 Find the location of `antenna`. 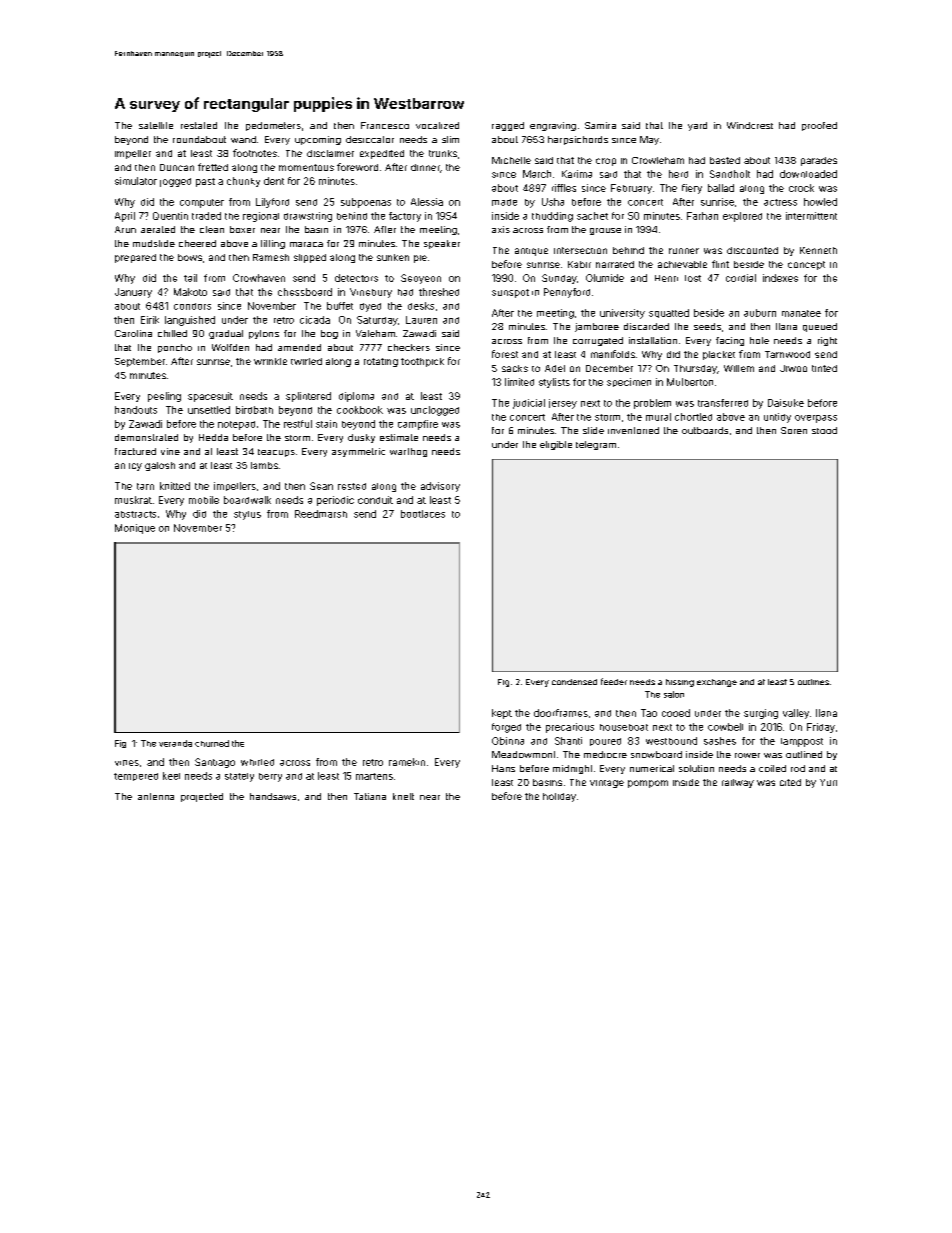

antenna is located at coordinates (156, 796).
